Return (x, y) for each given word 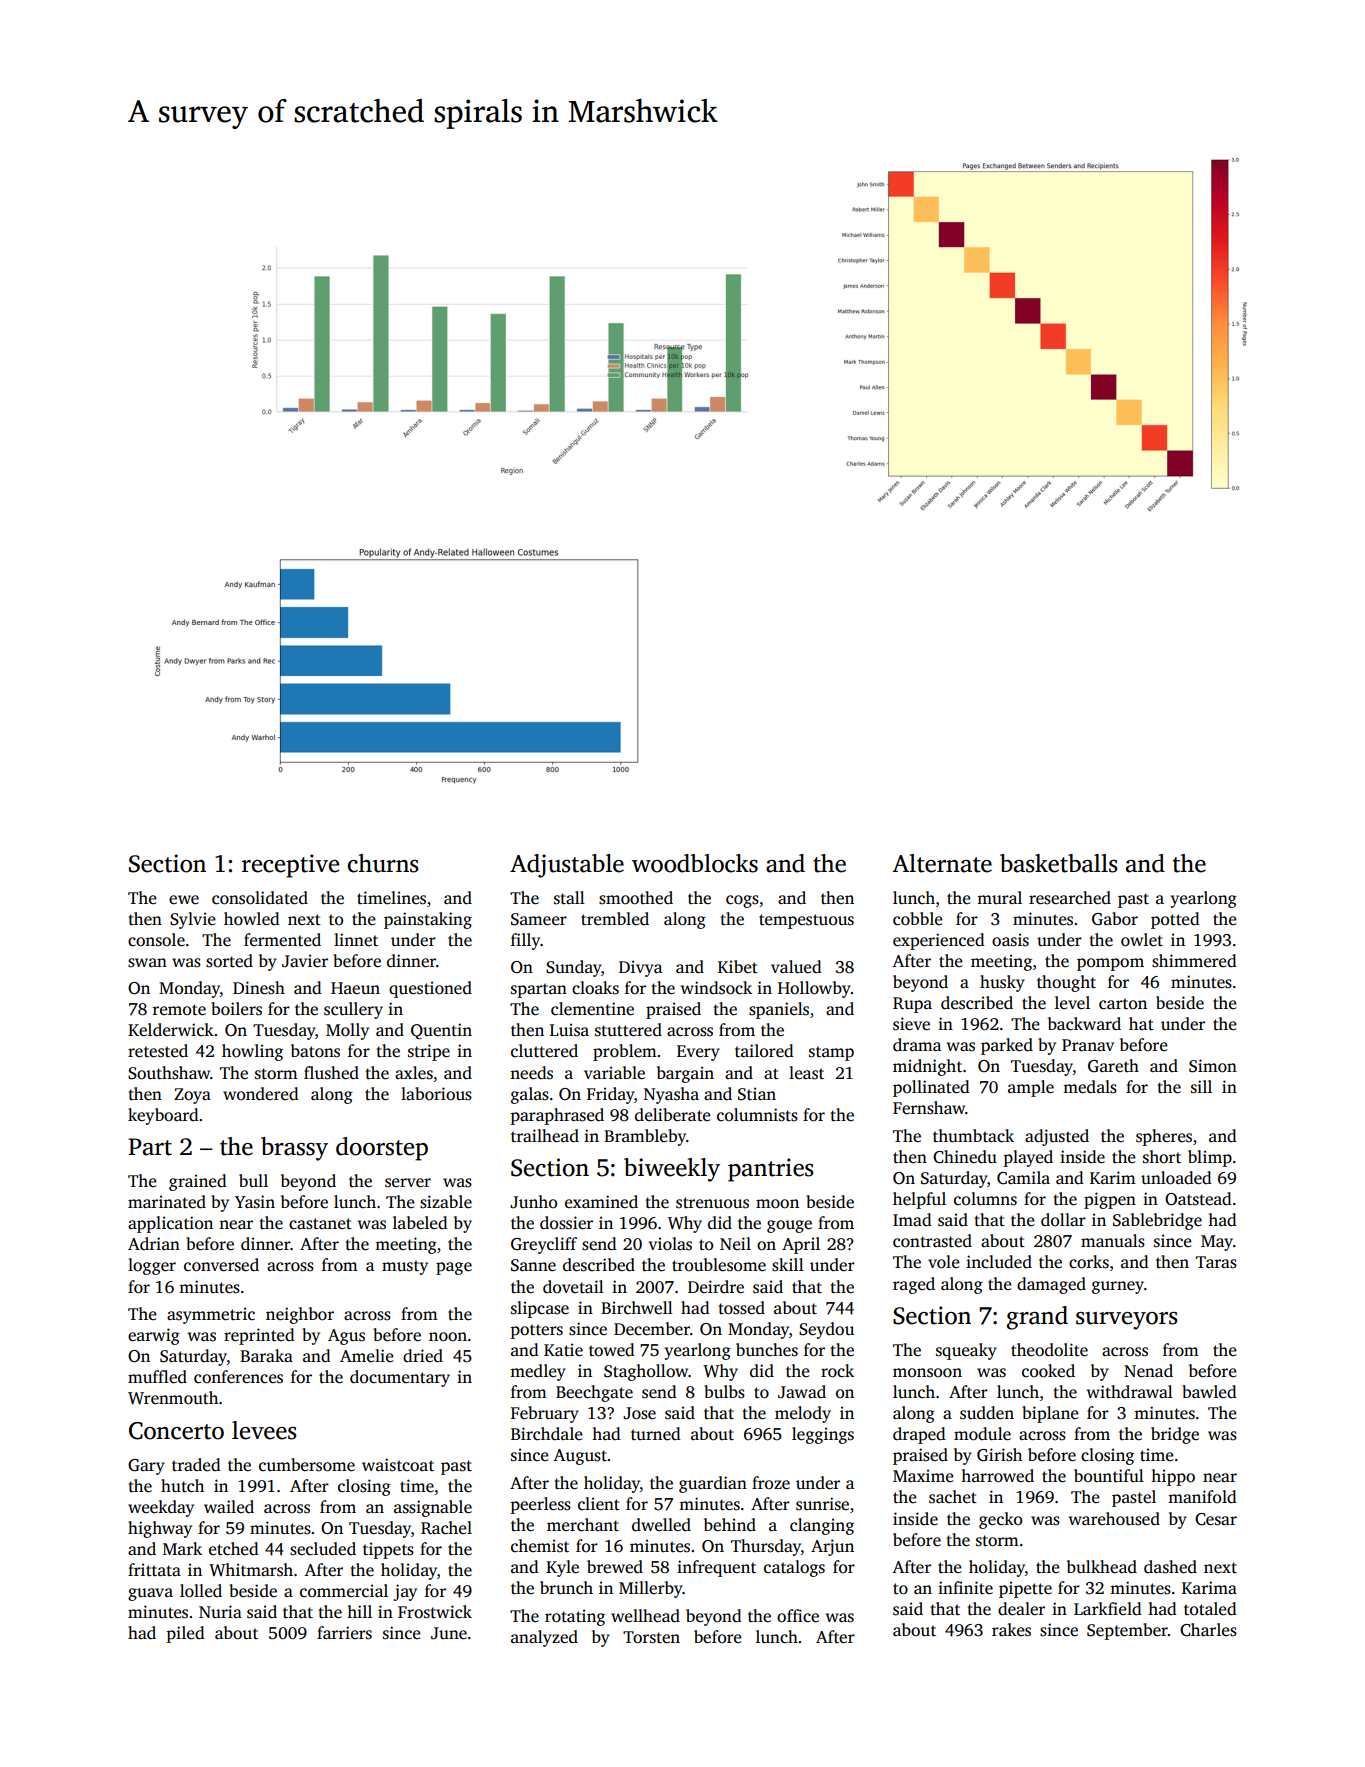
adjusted (1057, 1137)
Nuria (220, 1611)
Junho (533, 1202)
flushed (331, 1073)
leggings (823, 1435)
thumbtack (973, 1136)
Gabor (1115, 919)
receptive (290, 866)
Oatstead (1198, 1199)
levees (264, 1430)
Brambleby (645, 1137)
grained (198, 1182)
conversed (221, 1265)
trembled (615, 919)
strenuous (712, 1203)
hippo (1173, 1477)
